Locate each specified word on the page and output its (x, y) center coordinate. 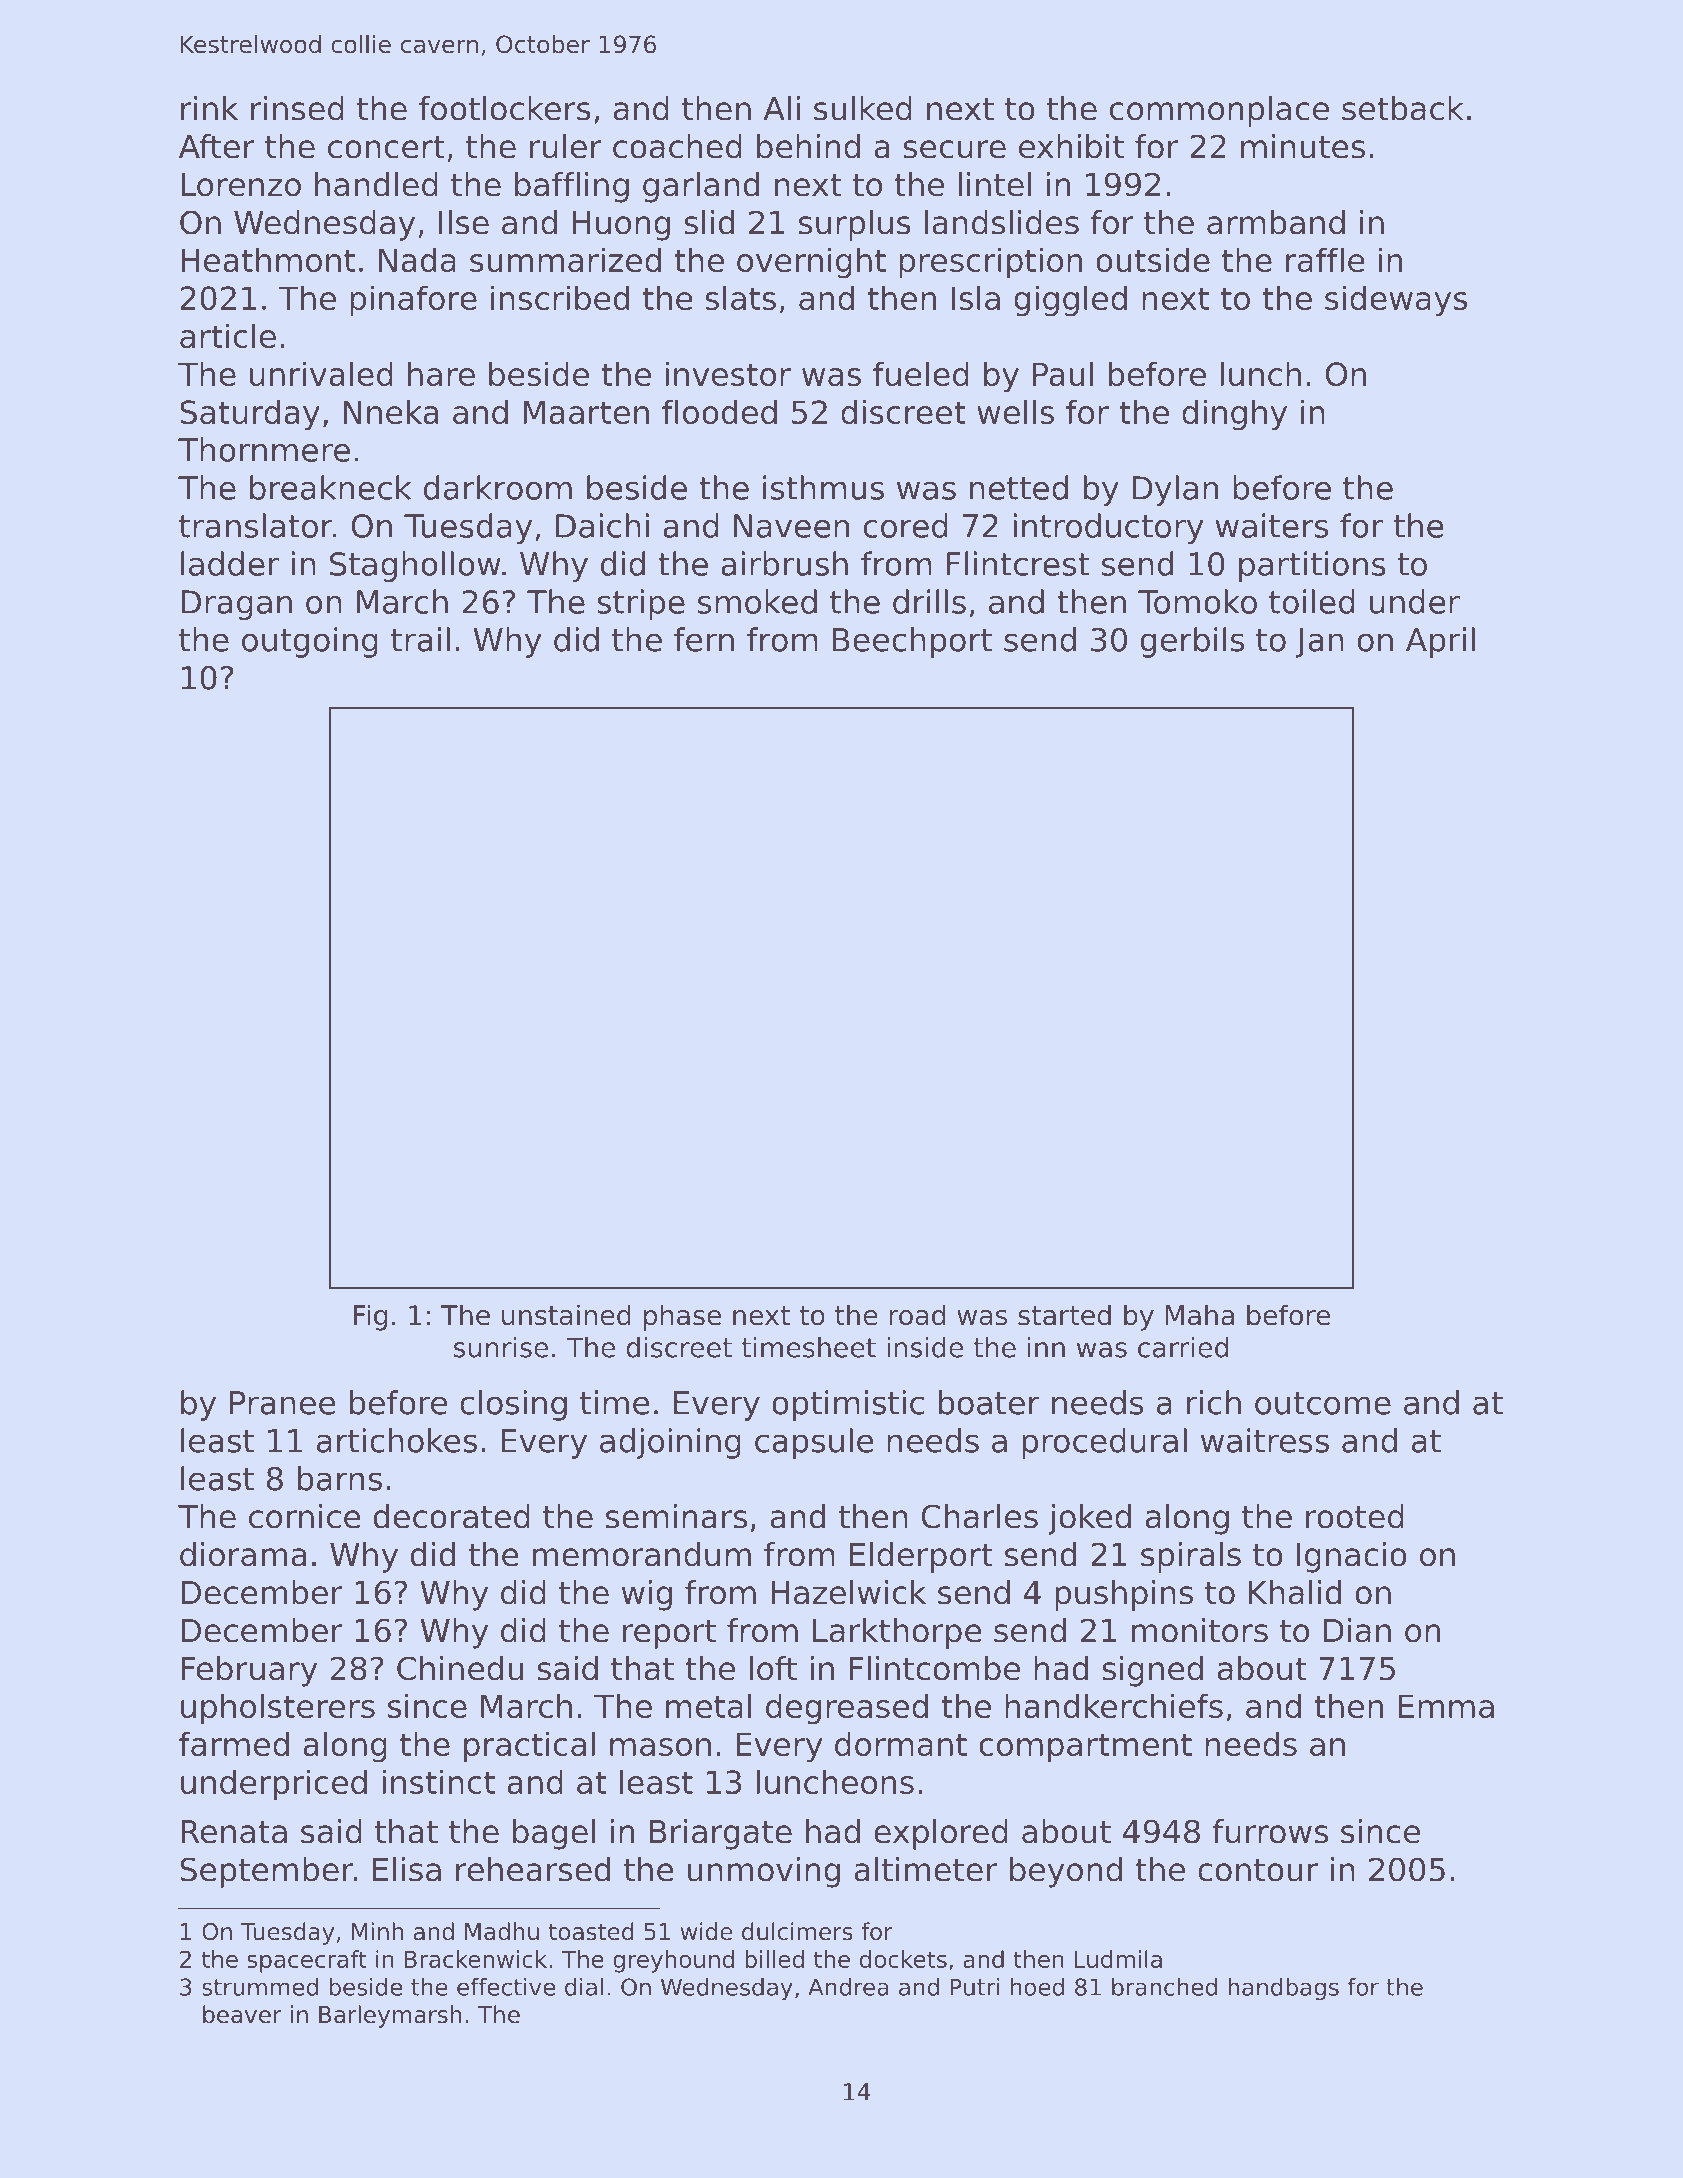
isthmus (823, 487)
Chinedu (460, 1668)
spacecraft (307, 1961)
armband (1276, 222)
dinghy (1234, 415)
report (669, 1634)
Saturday (250, 415)
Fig (370, 1317)
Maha (1200, 1315)
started (1064, 1315)
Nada (417, 259)
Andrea (848, 1987)
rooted (1355, 1516)
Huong (621, 226)
